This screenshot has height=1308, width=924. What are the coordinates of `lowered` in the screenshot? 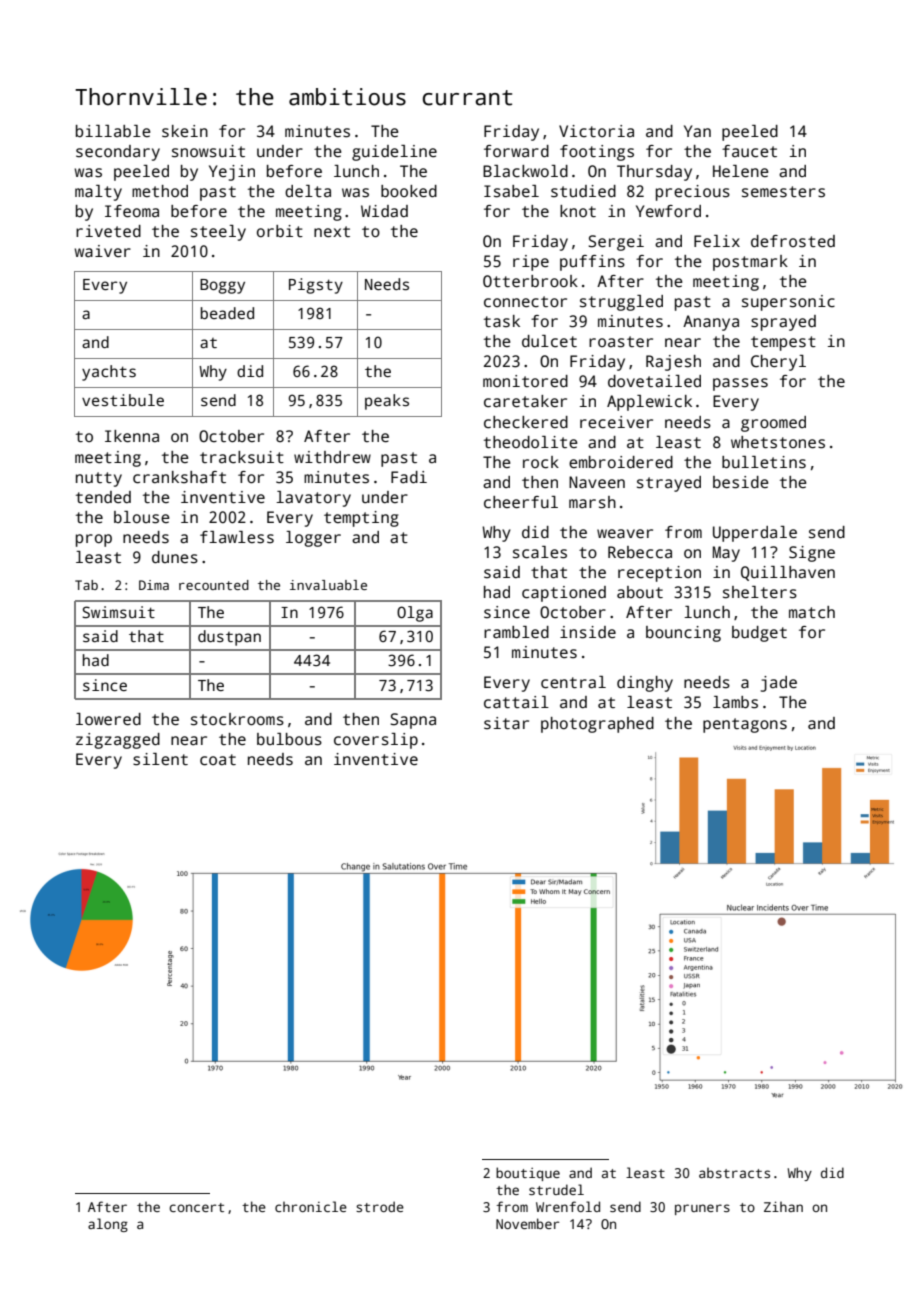 It's located at (108, 719).
